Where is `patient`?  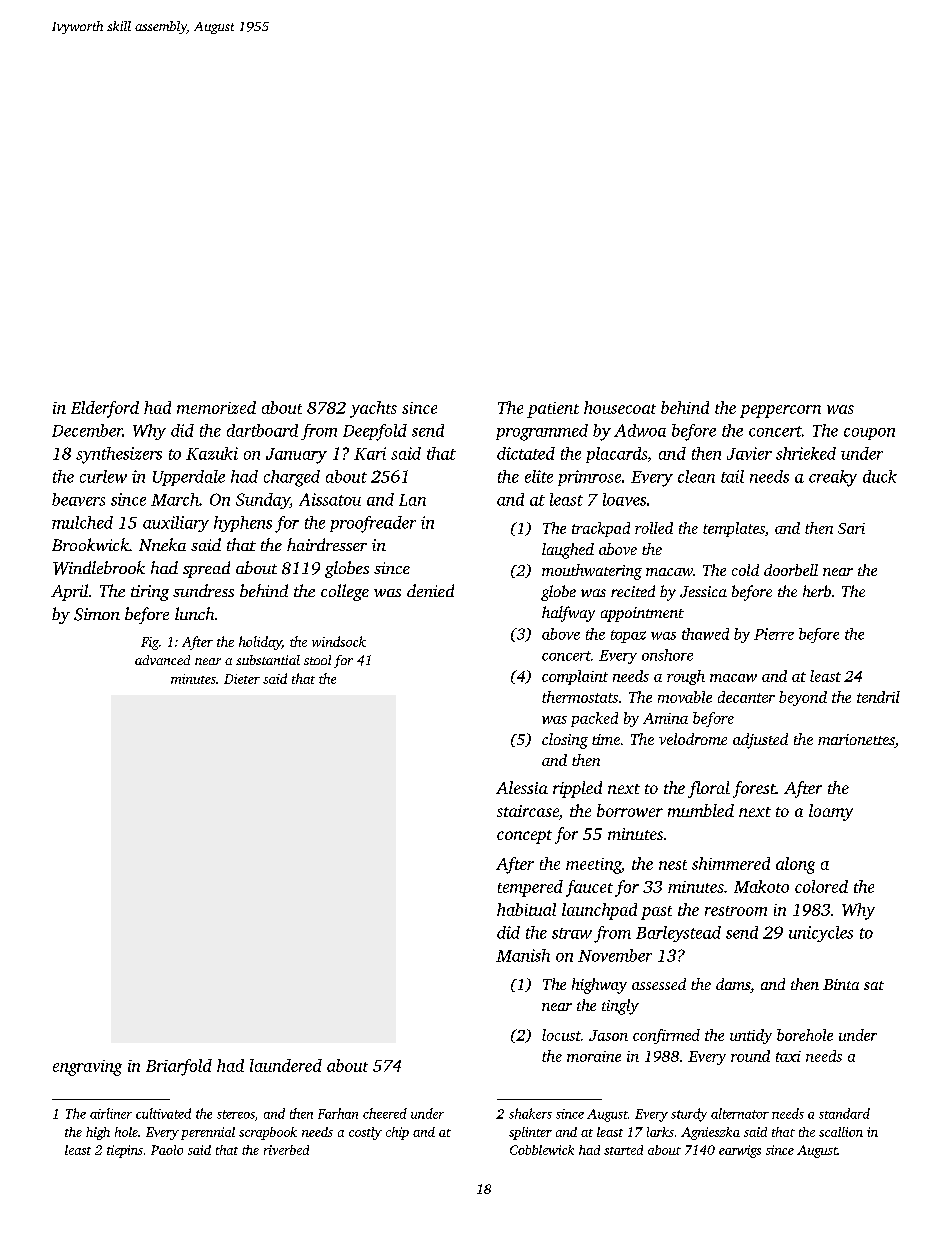
patient is located at coordinates (553, 410).
